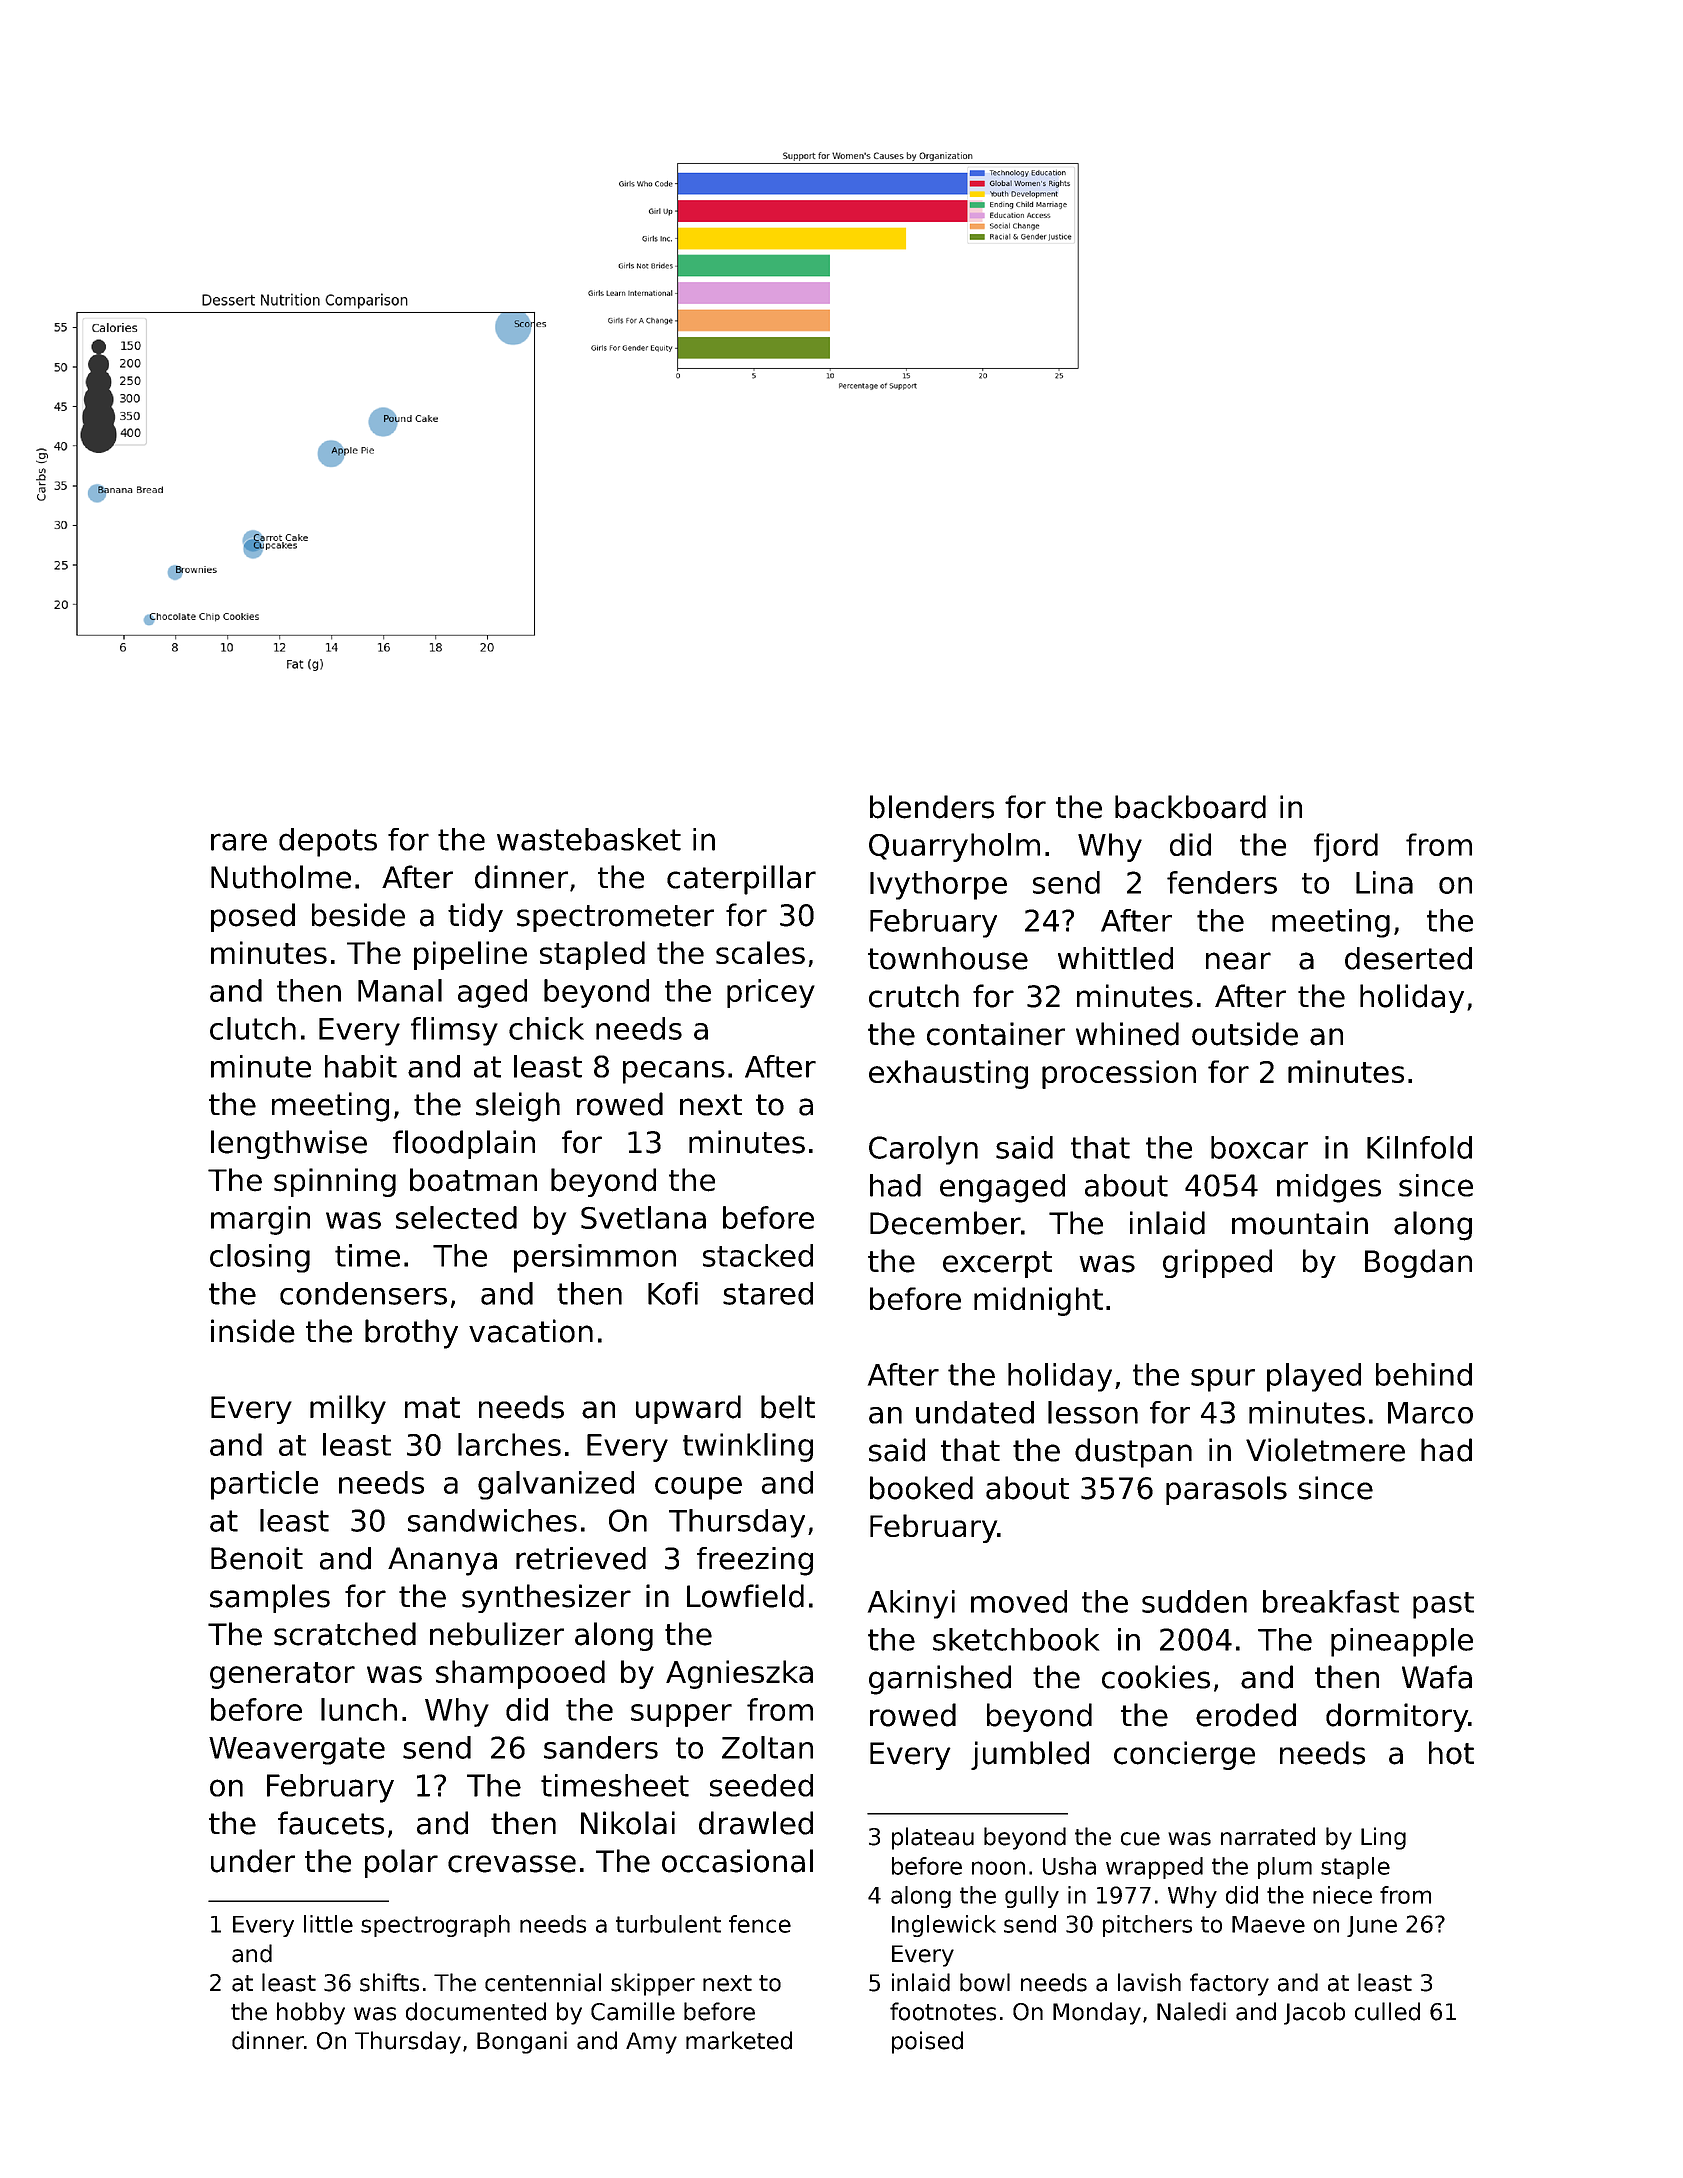 This image has height=2178, width=1683. Describe the element at coordinates (363, 1293) in the image. I see `condensers` at that location.
